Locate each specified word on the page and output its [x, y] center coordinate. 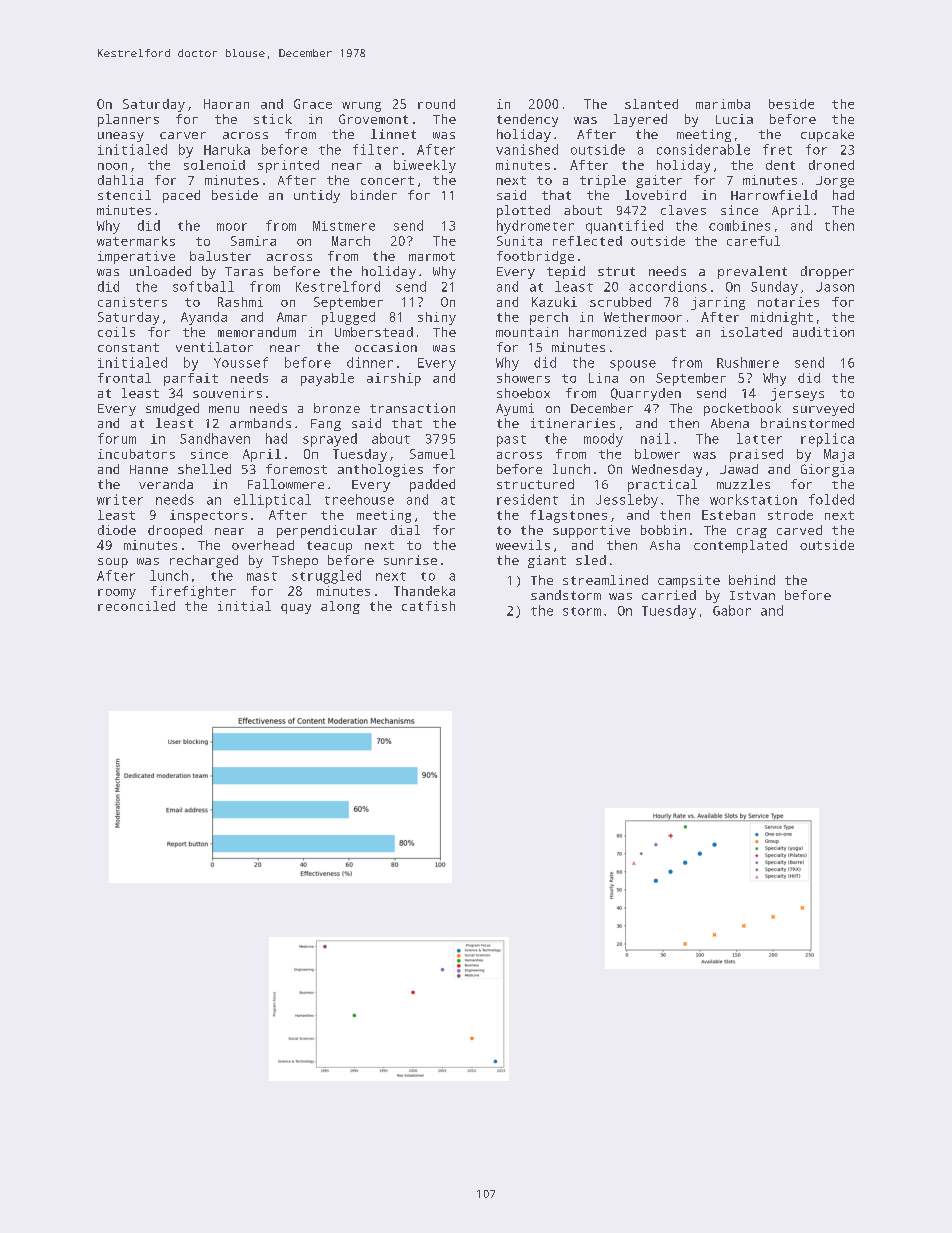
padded [432, 485]
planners [128, 120]
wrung [361, 107]
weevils [523, 545]
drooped [175, 531]
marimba [723, 104]
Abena [730, 423]
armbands [260, 423]
